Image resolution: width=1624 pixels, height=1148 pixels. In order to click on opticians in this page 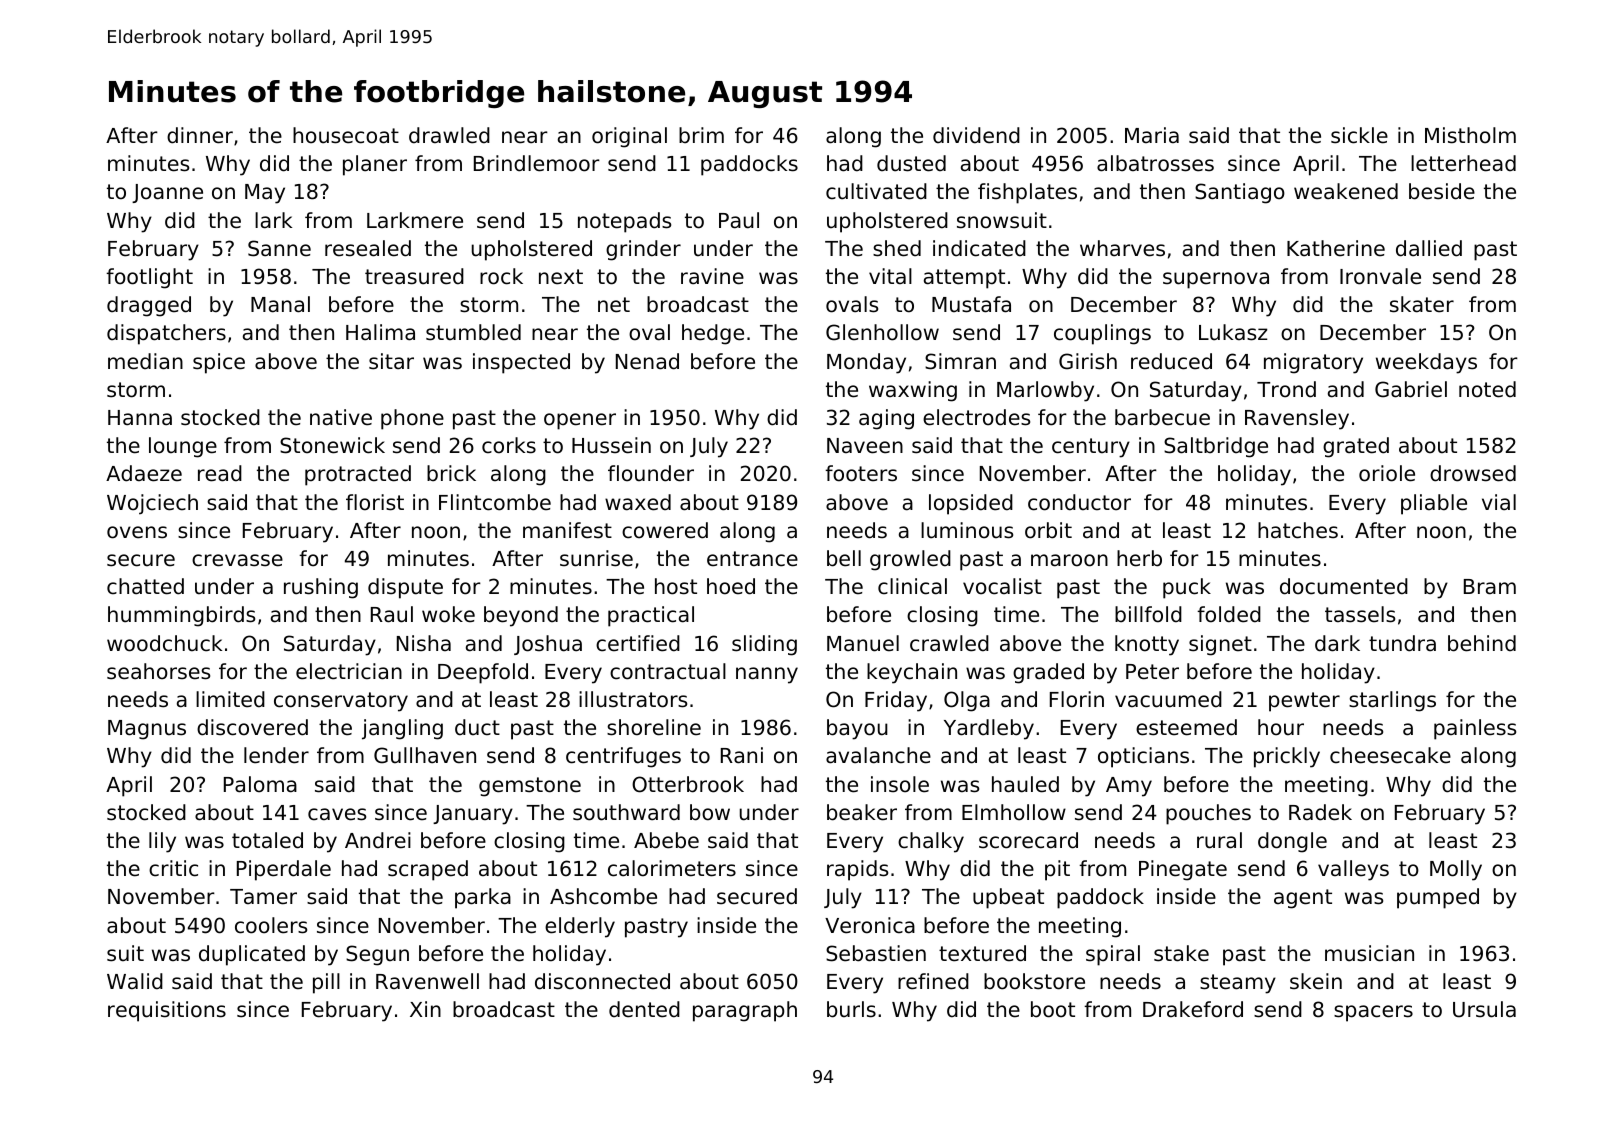, I will do `click(1143, 757)`.
